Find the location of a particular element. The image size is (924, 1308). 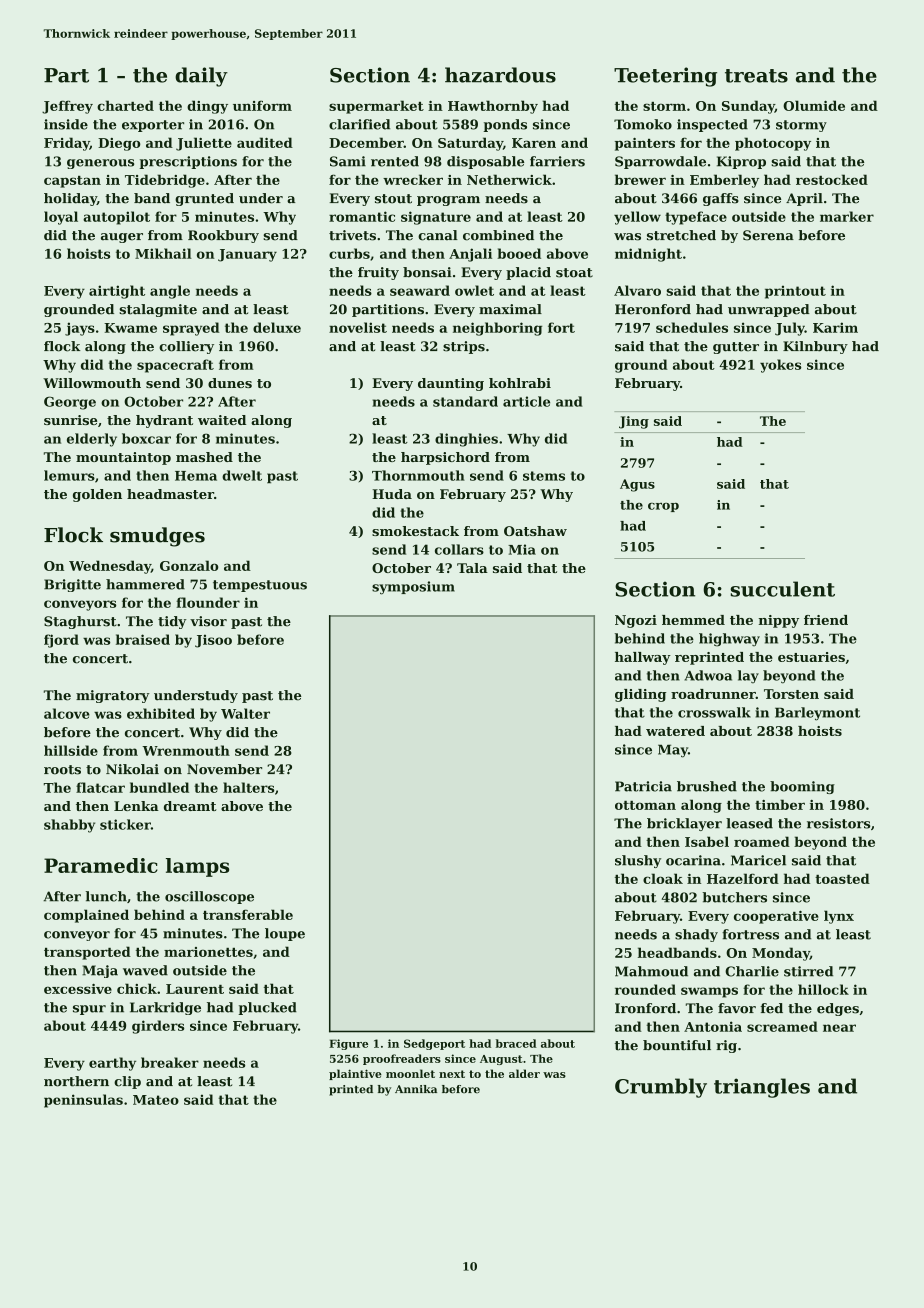

Mia is located at coordinates (522, 549).
